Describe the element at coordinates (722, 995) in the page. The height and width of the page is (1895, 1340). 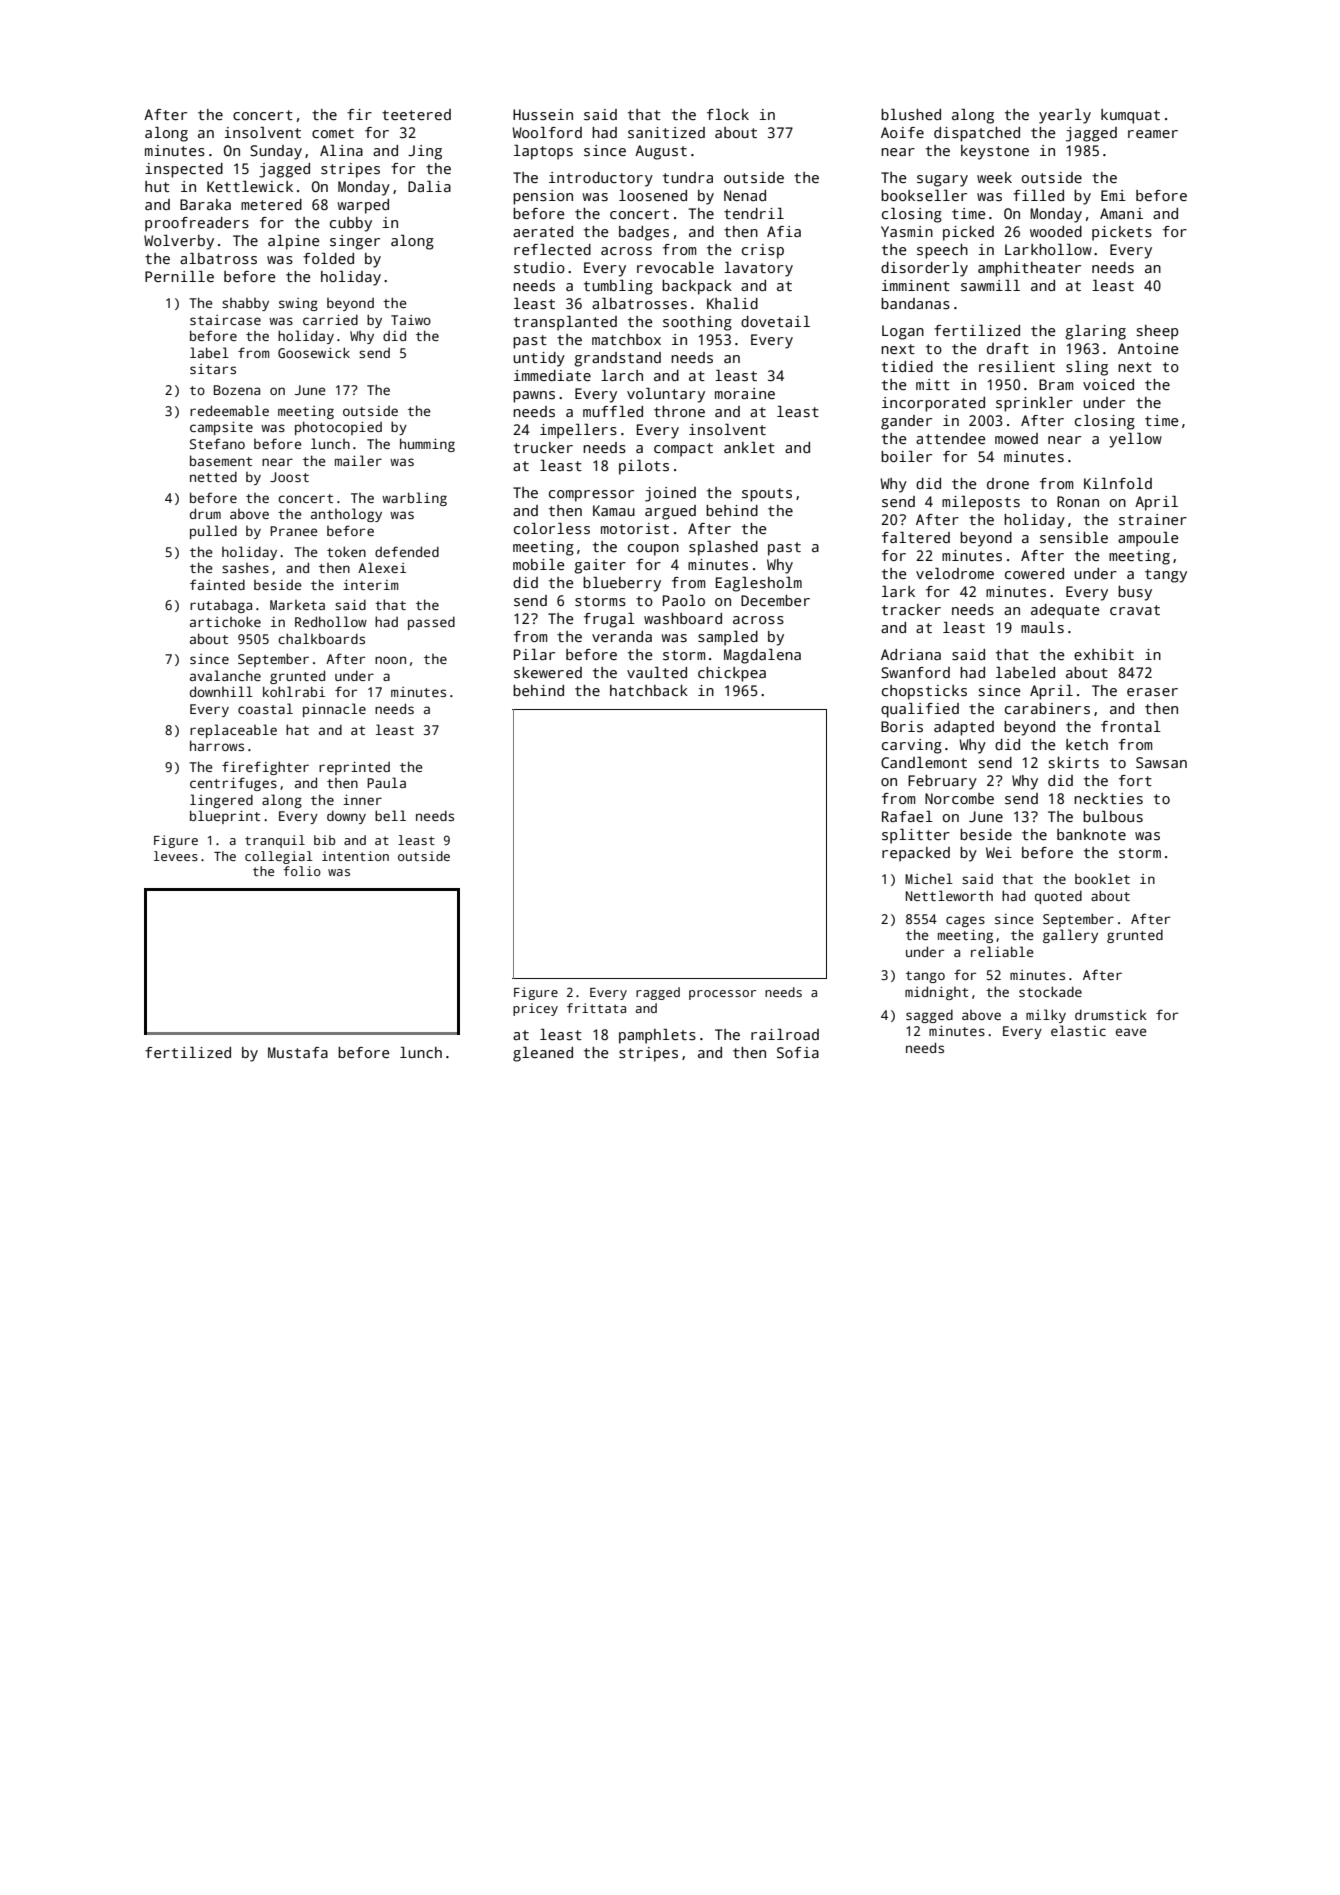
I see `processor` at that location.
